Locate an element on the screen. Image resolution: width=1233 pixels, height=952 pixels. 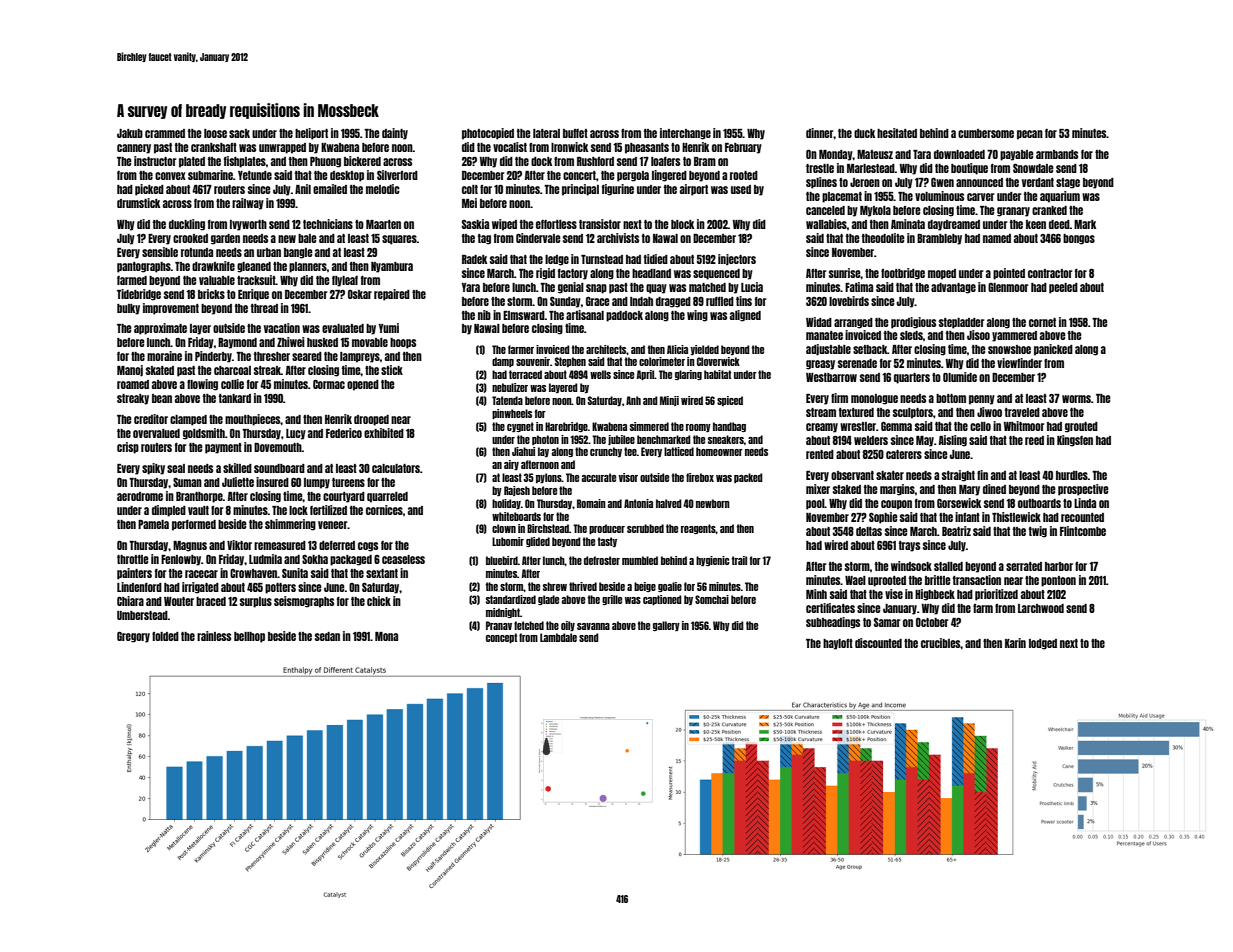
firebox is located at coordinates (700, 477).
